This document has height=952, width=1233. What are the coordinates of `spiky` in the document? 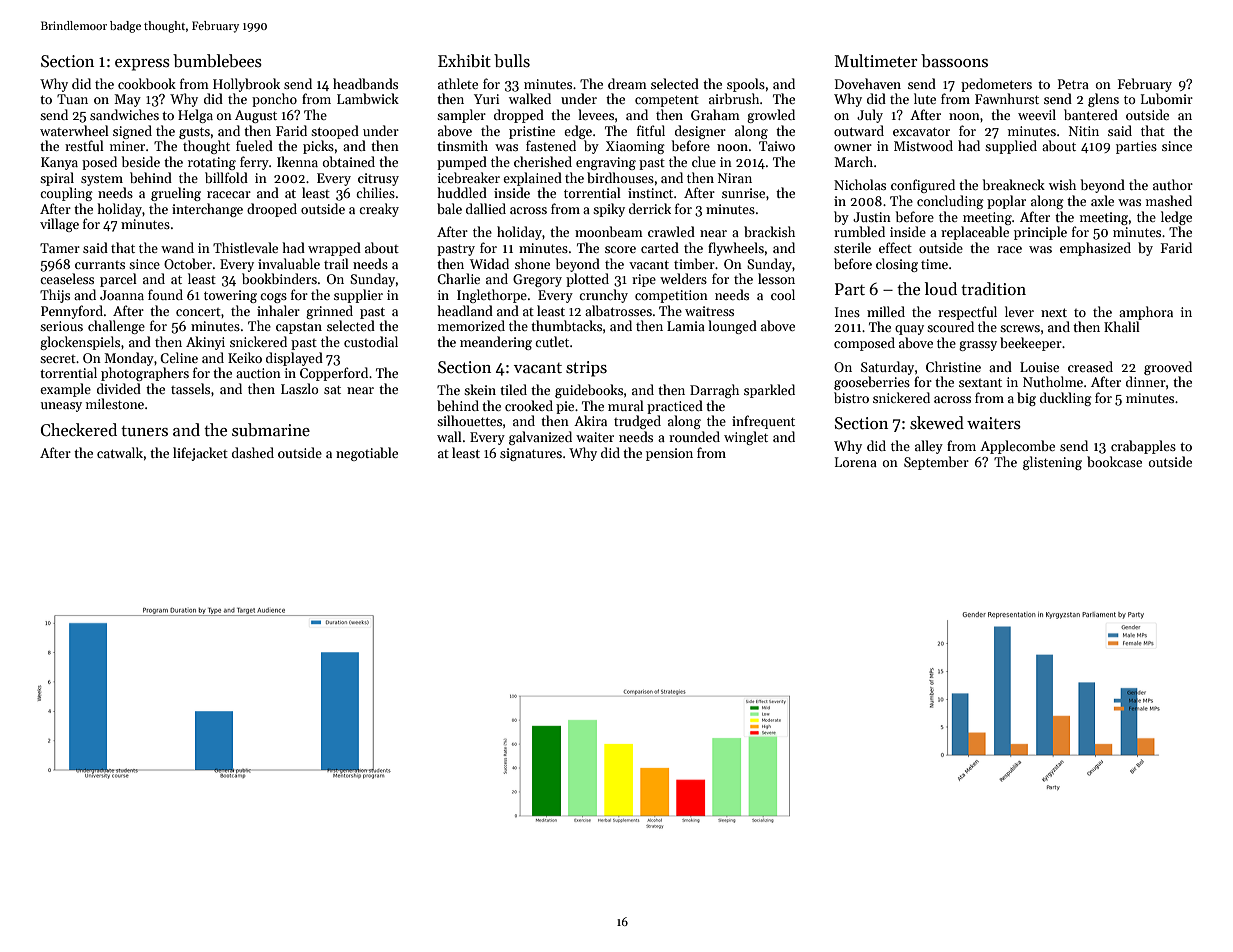 It's located at (609, 210).
